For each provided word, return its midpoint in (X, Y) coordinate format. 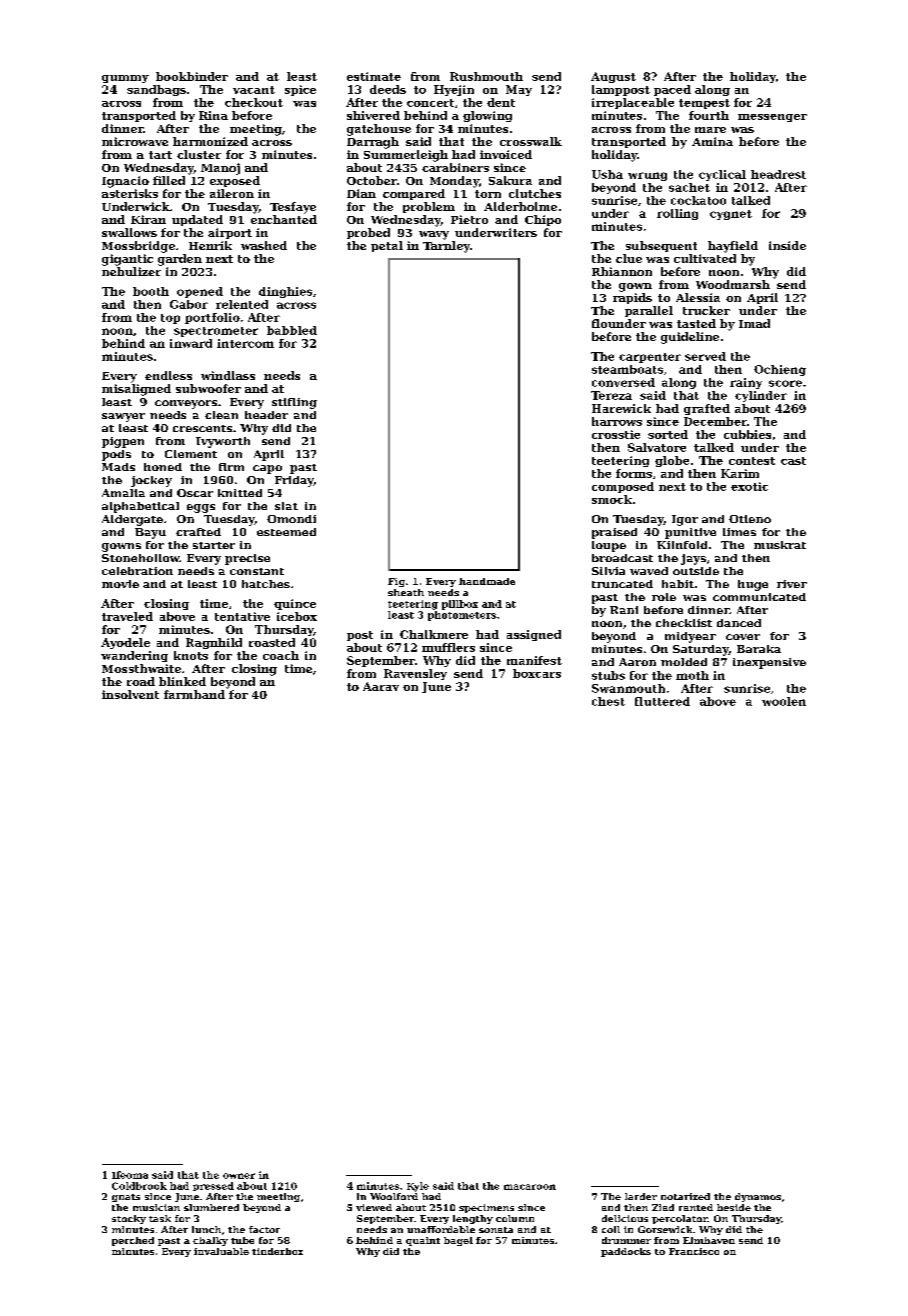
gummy (125, 79)
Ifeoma (130, 1175)
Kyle (418, 1187)
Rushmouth (486, 76)
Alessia (698, 297)
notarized (685, 1196)
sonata (496, 1230)
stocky (129, 1219)
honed (163, 467)
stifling (294, 403)
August (613, 77)
